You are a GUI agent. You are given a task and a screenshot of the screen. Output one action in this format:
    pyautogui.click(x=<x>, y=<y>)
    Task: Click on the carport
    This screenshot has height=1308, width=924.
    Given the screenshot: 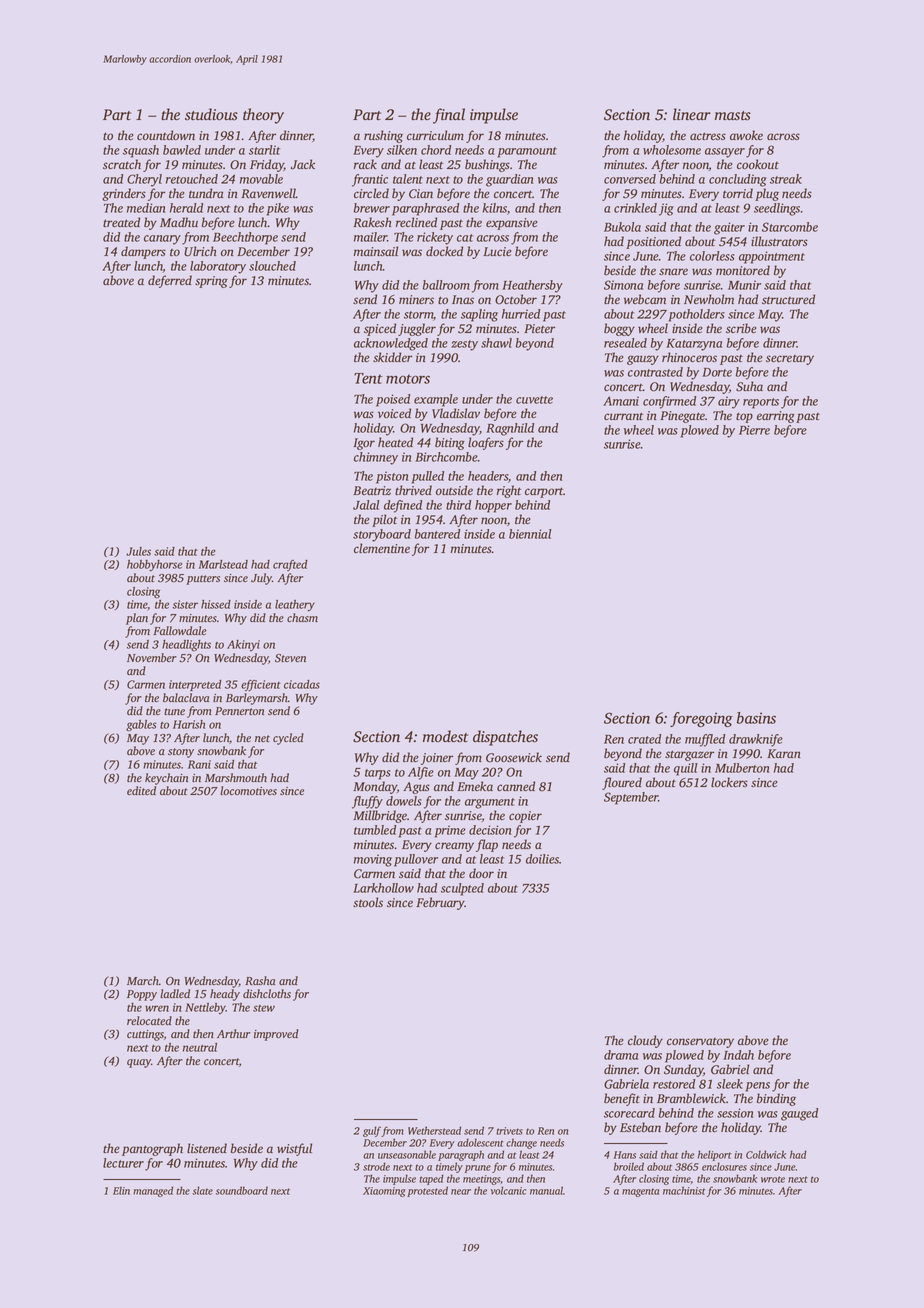 What is the action you would take?
    pyautogui.click(x=544, y=492)
